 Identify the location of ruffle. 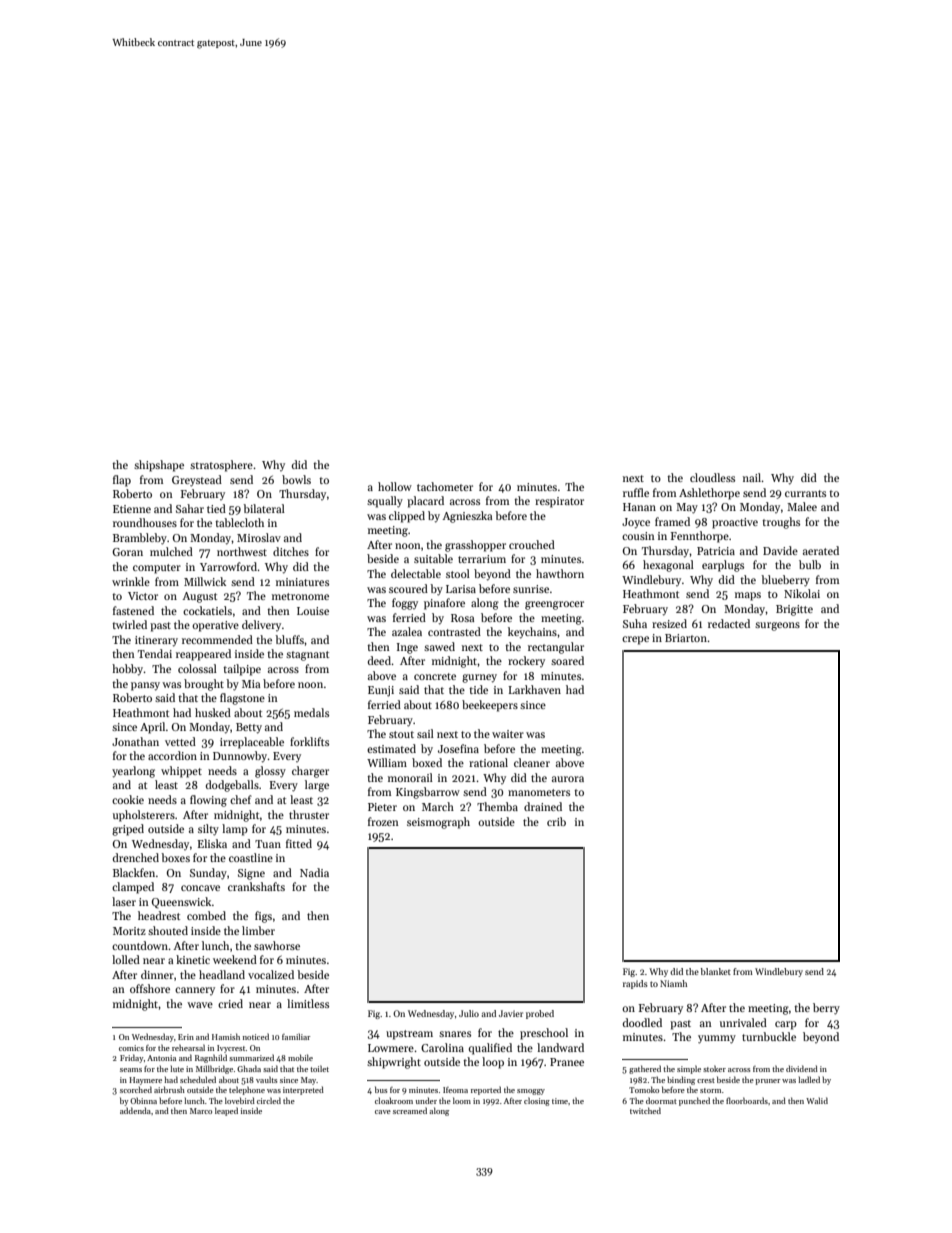
(636, 492).
